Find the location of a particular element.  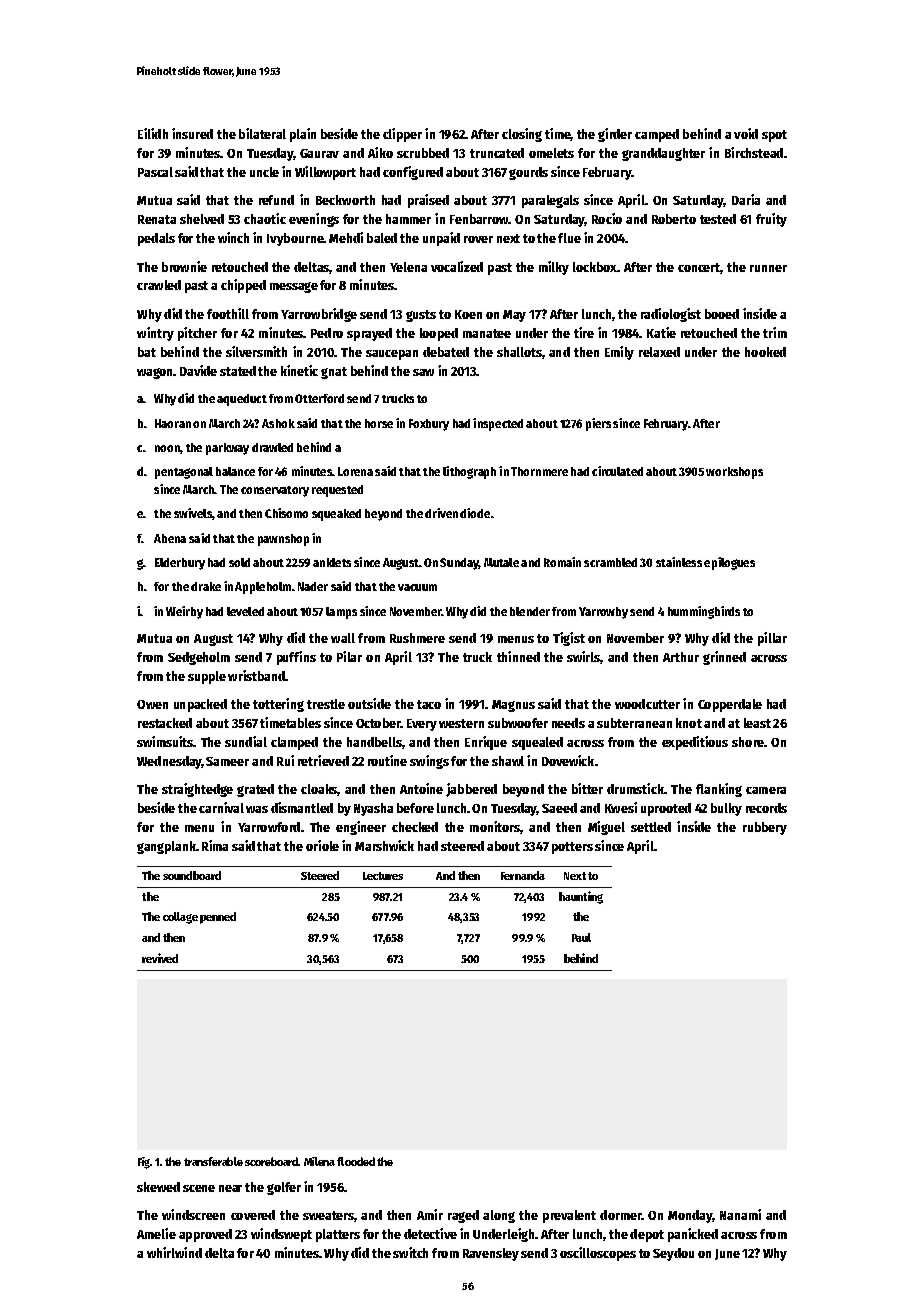

Wednesday is located at coordinates (169, 762).
